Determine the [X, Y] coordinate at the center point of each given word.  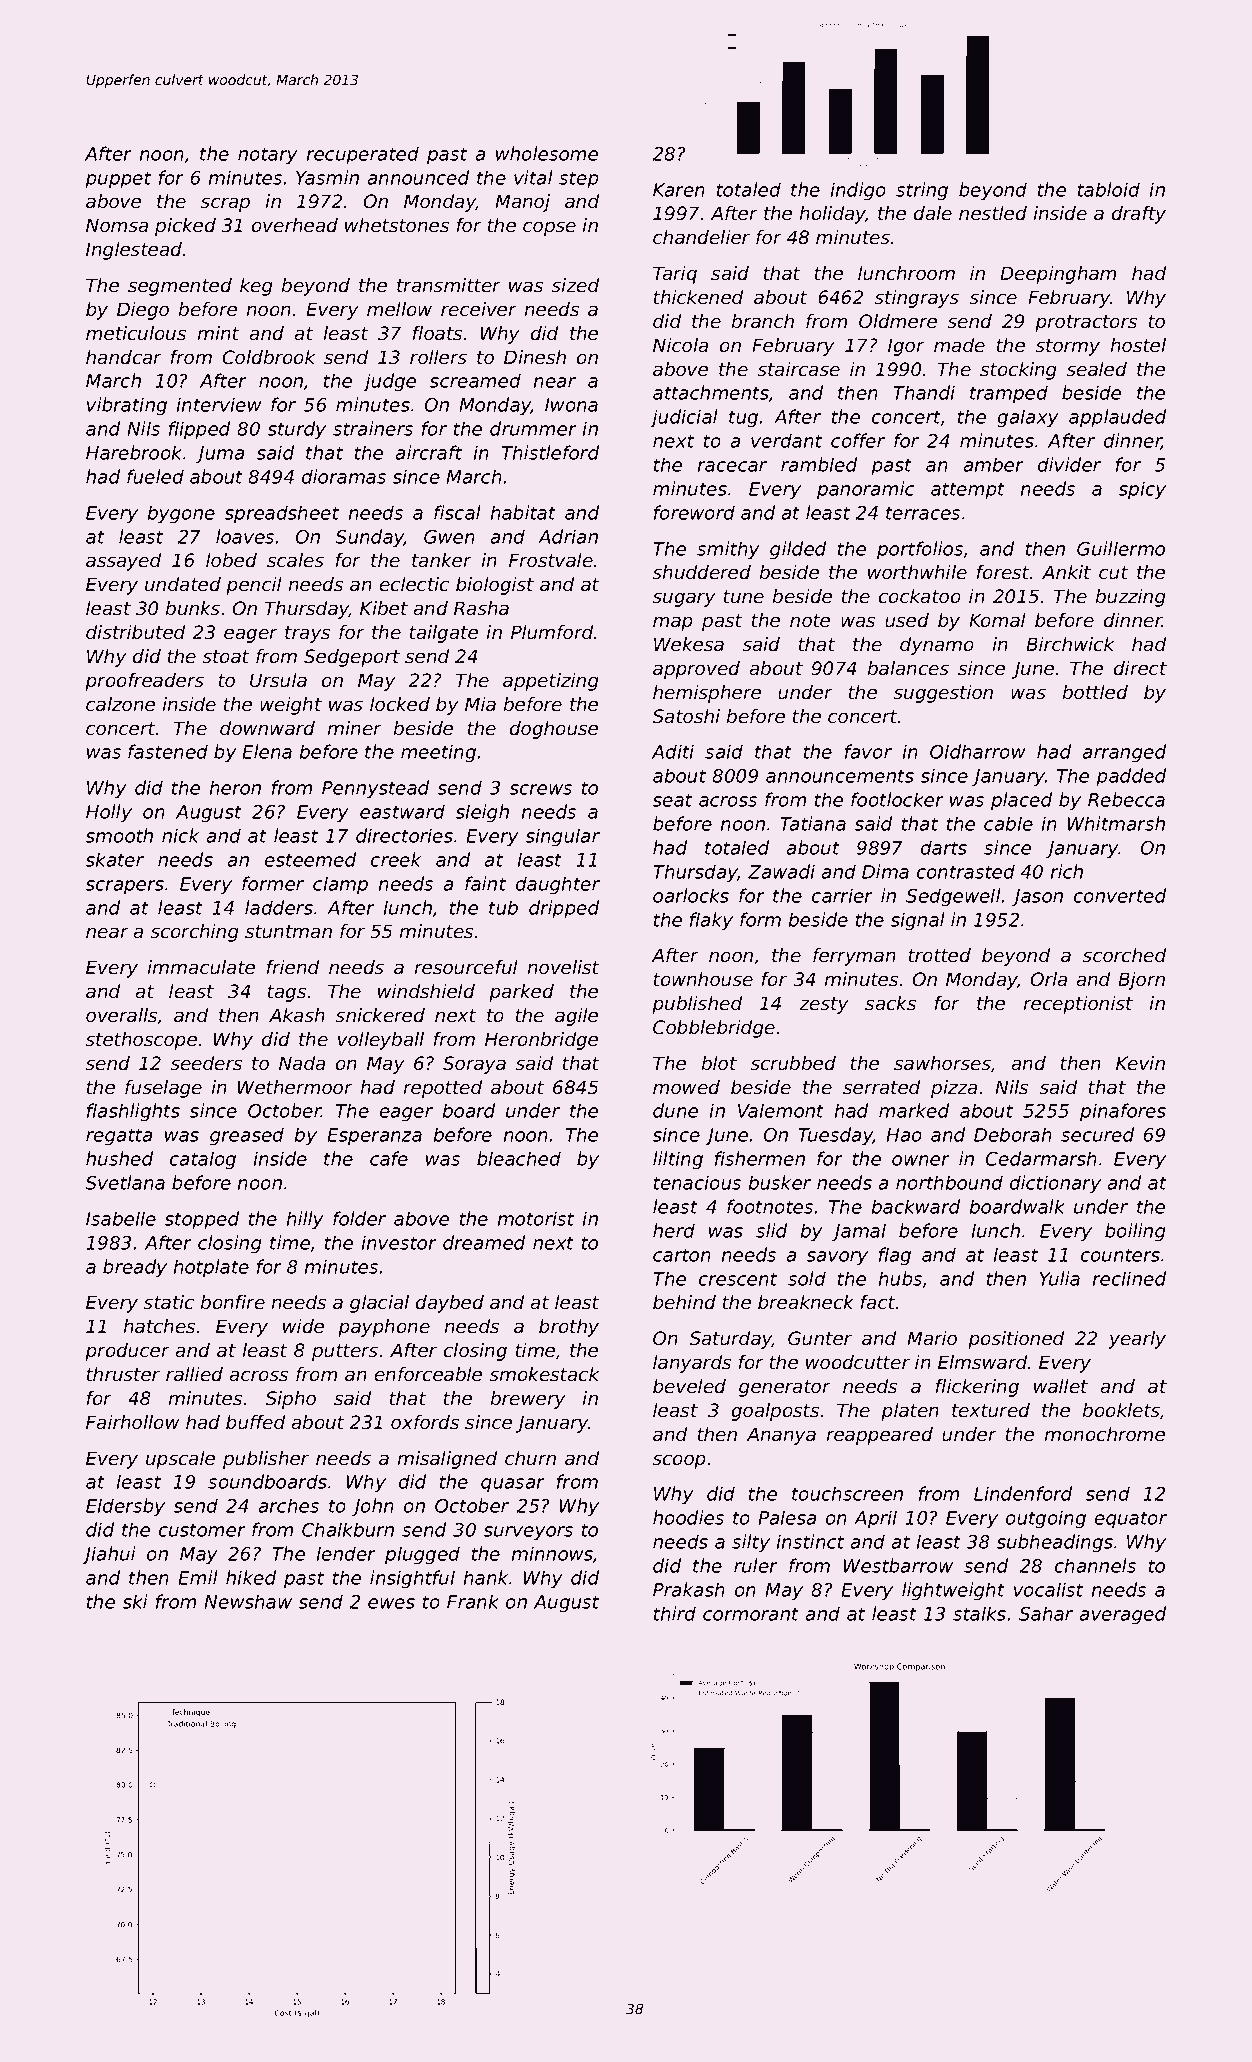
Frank [473, 1601]
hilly [305, 1220]
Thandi [924, 392]
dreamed [484, 1242]
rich [1067, 871]
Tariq [675, 275]
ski [135, 1601]
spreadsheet [282, 514]
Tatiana [813, 823]
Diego [143, 311]
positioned [1016, 1340]
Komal [997, 620]
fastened [168, 751]
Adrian [568, 536]
